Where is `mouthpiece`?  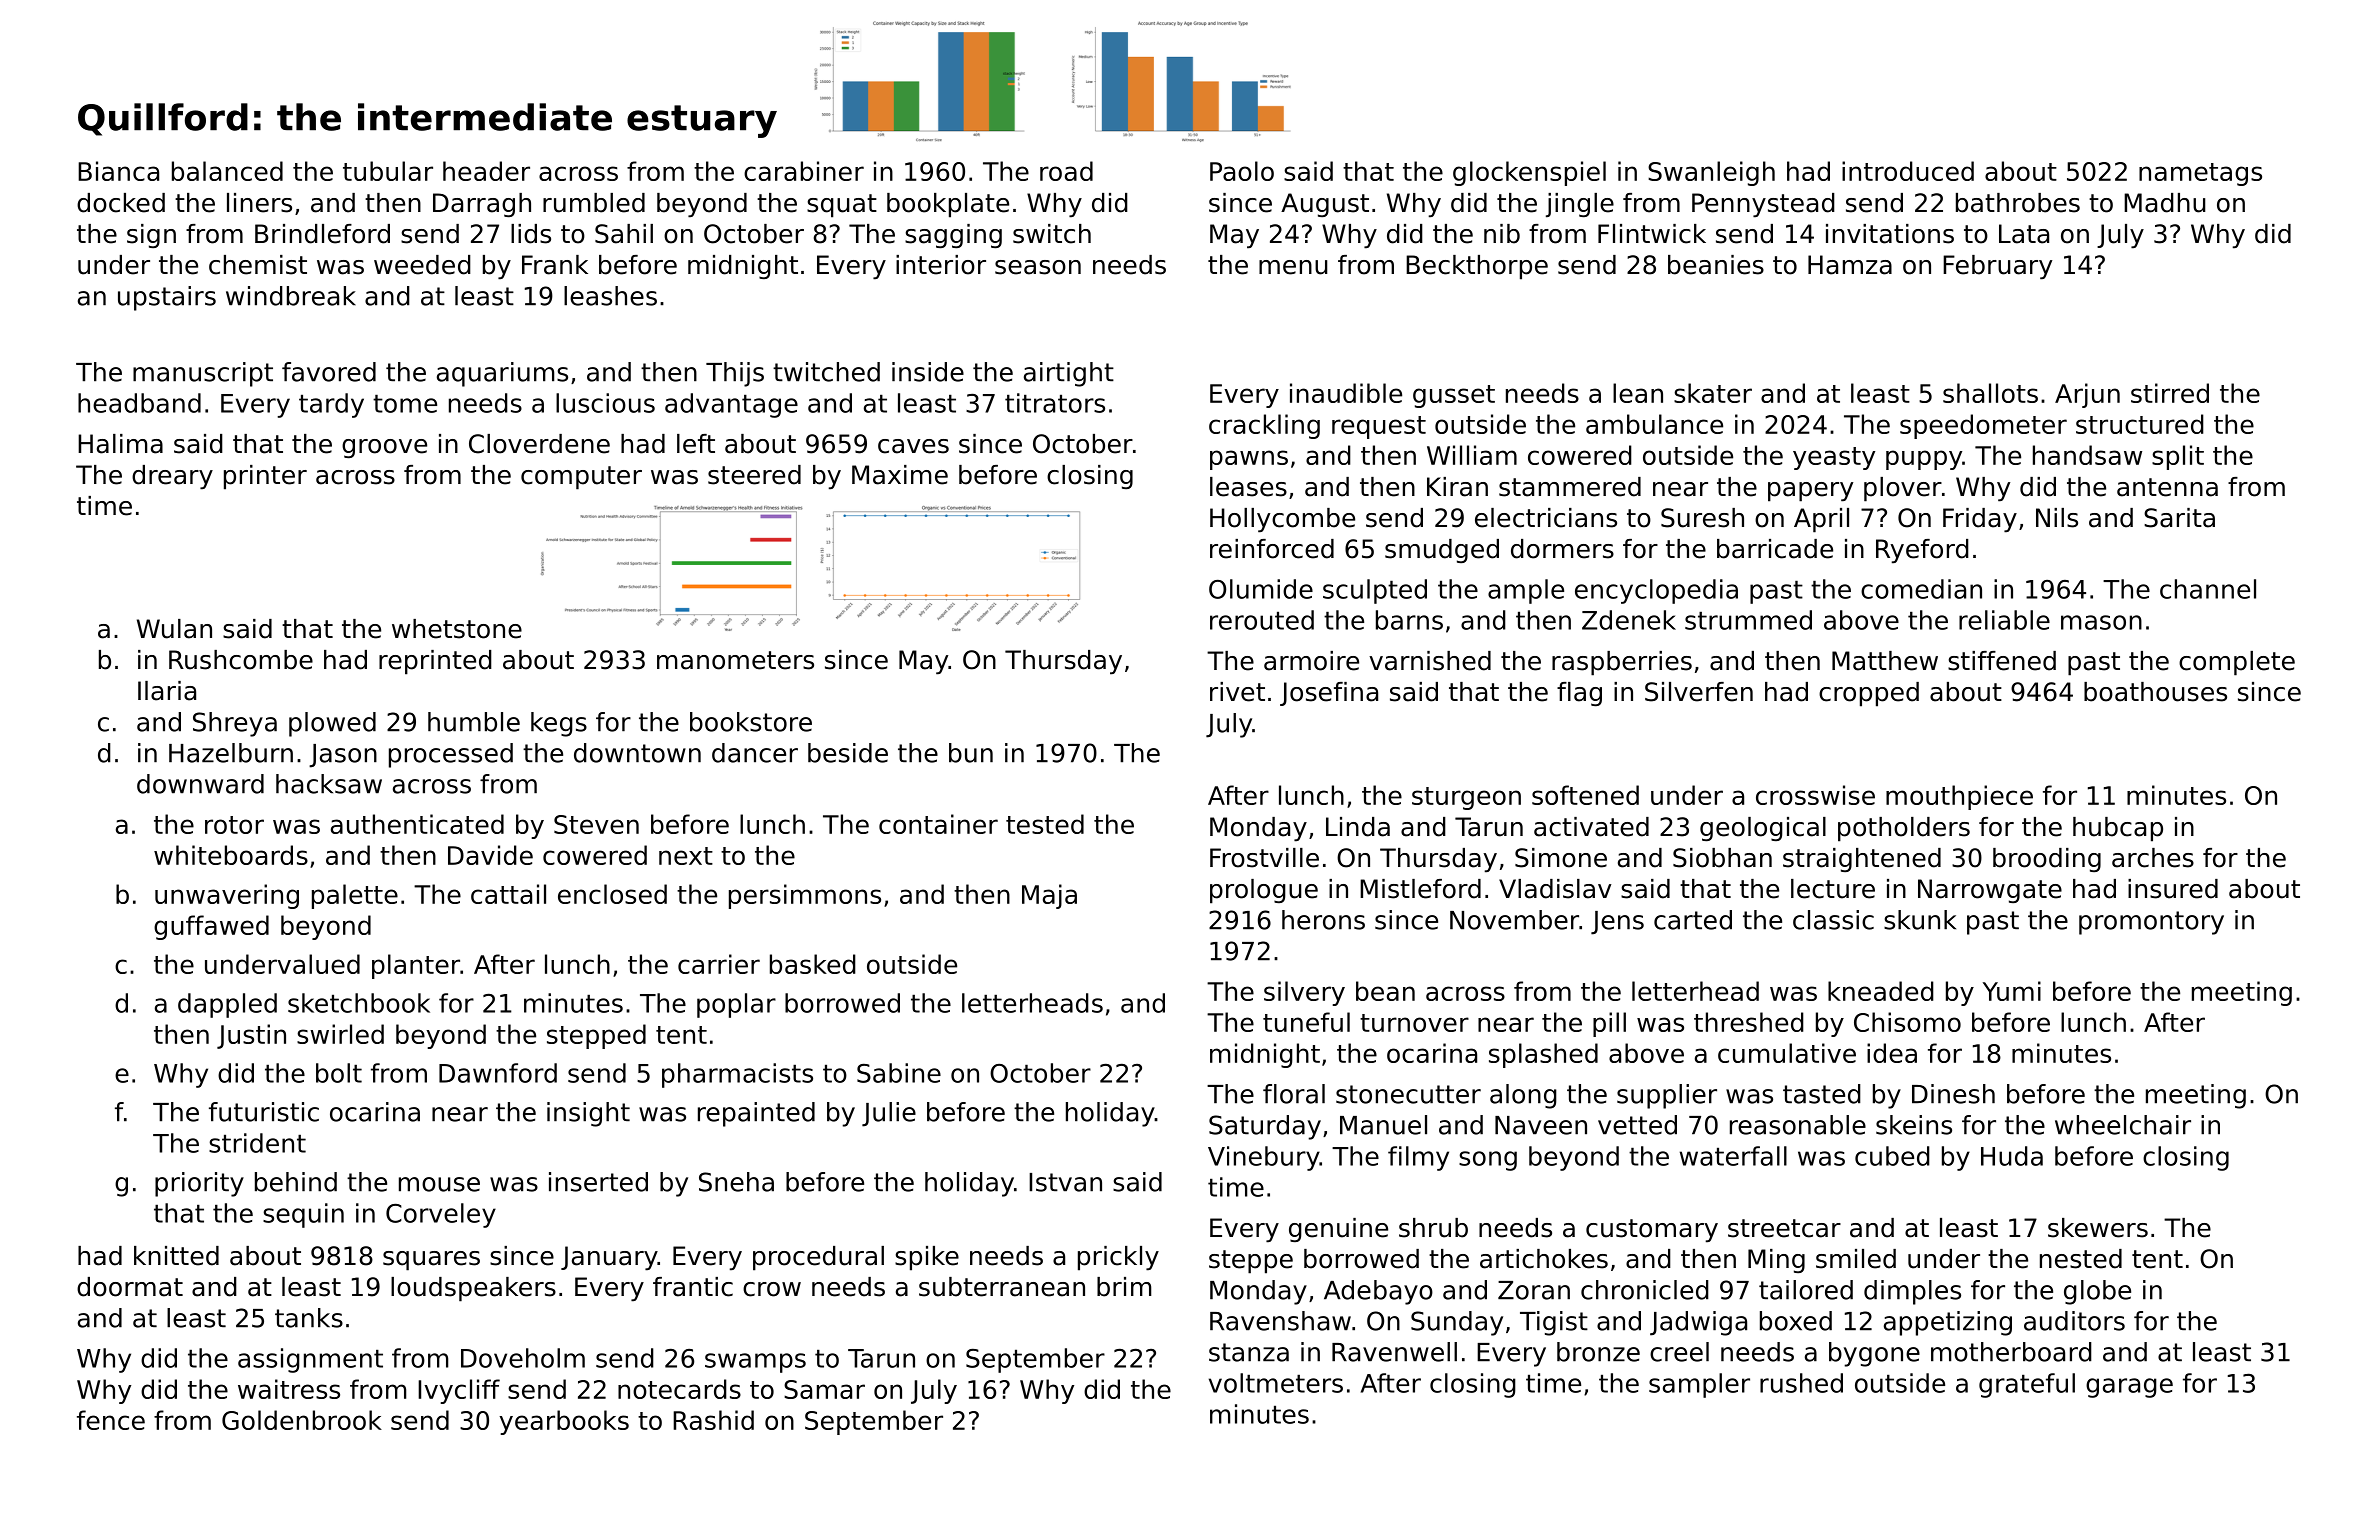
mouthpiece is located at coordinates (1959, 797).
